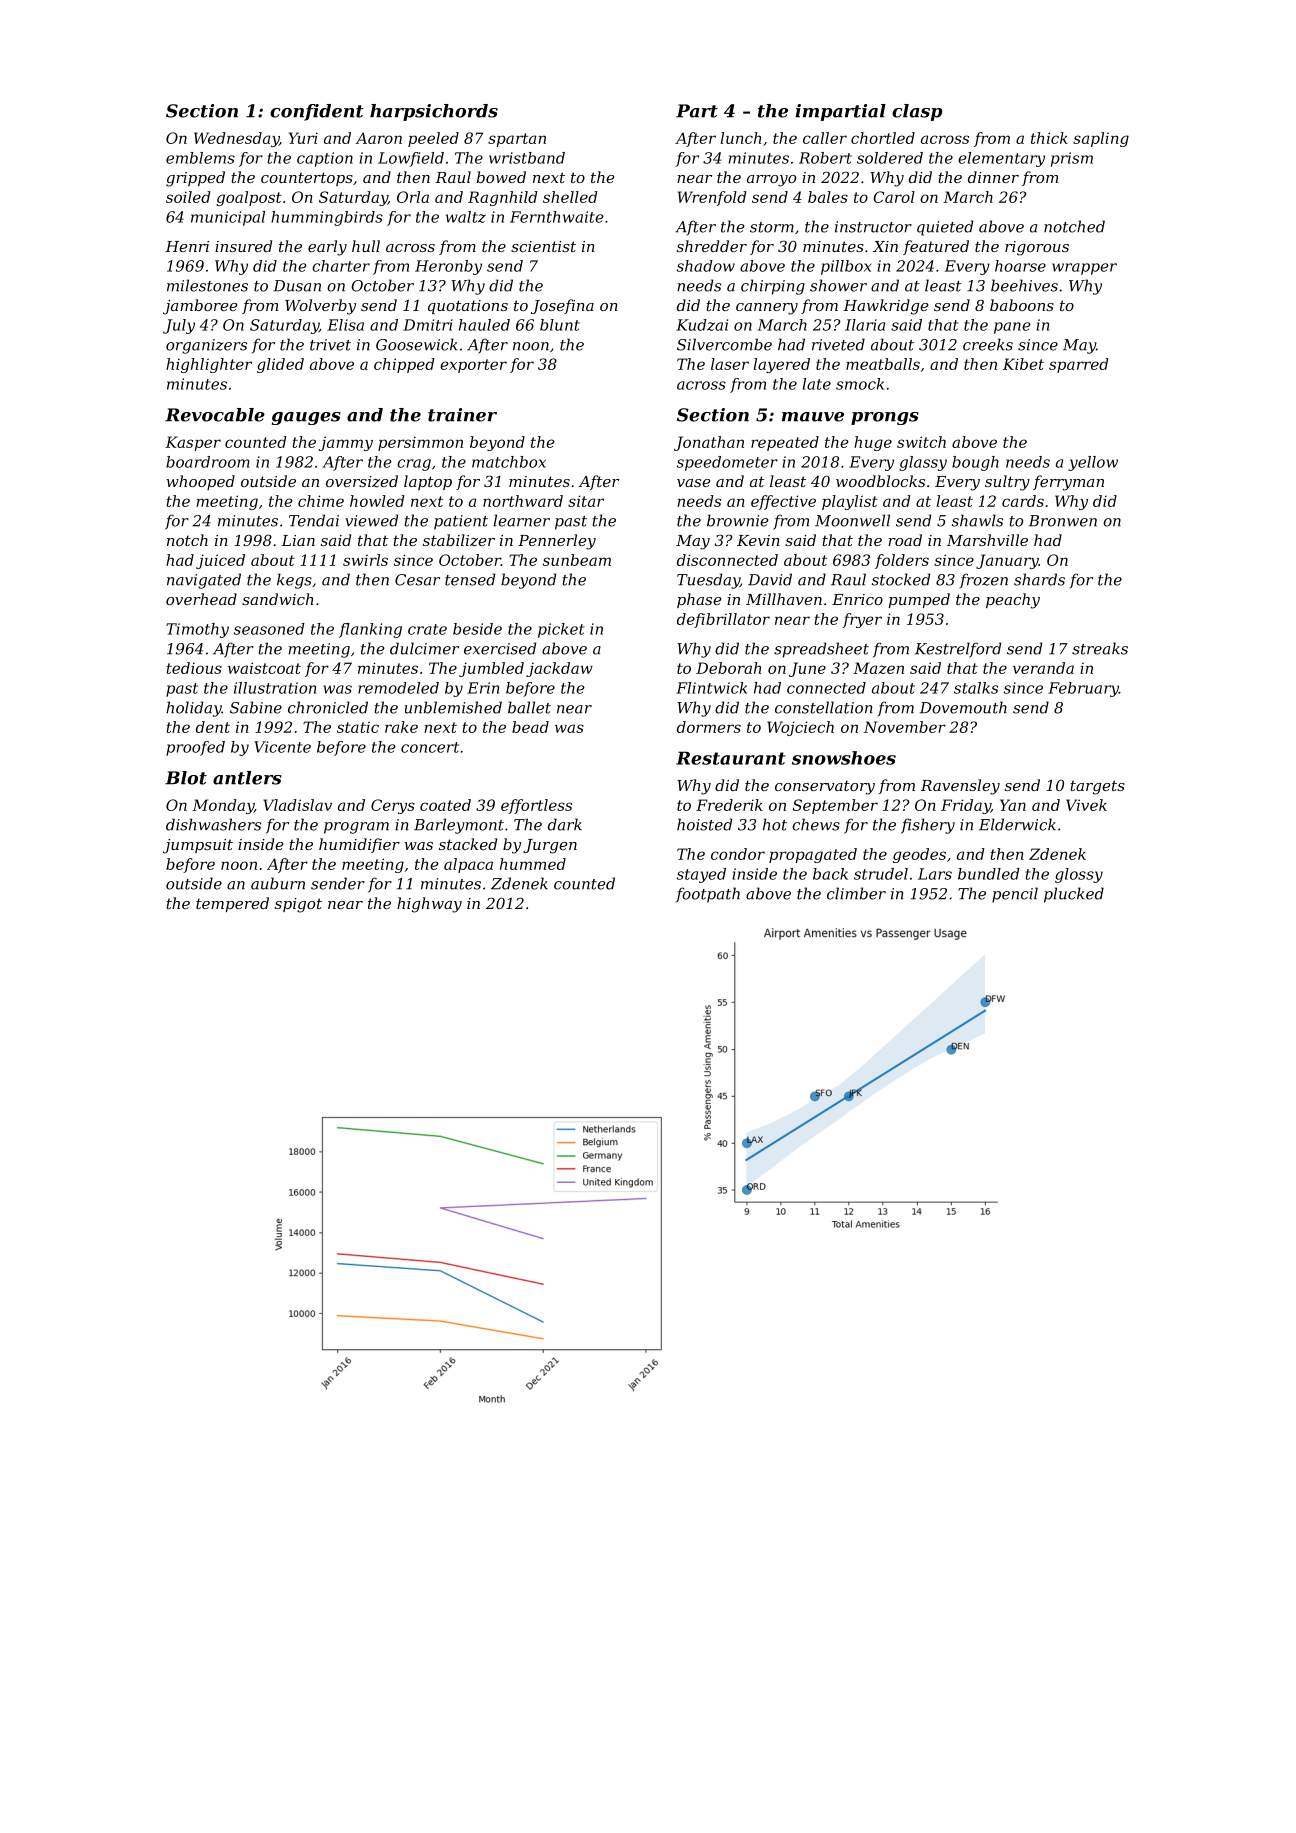  I want to click on Marshville, so click(987, 540).
